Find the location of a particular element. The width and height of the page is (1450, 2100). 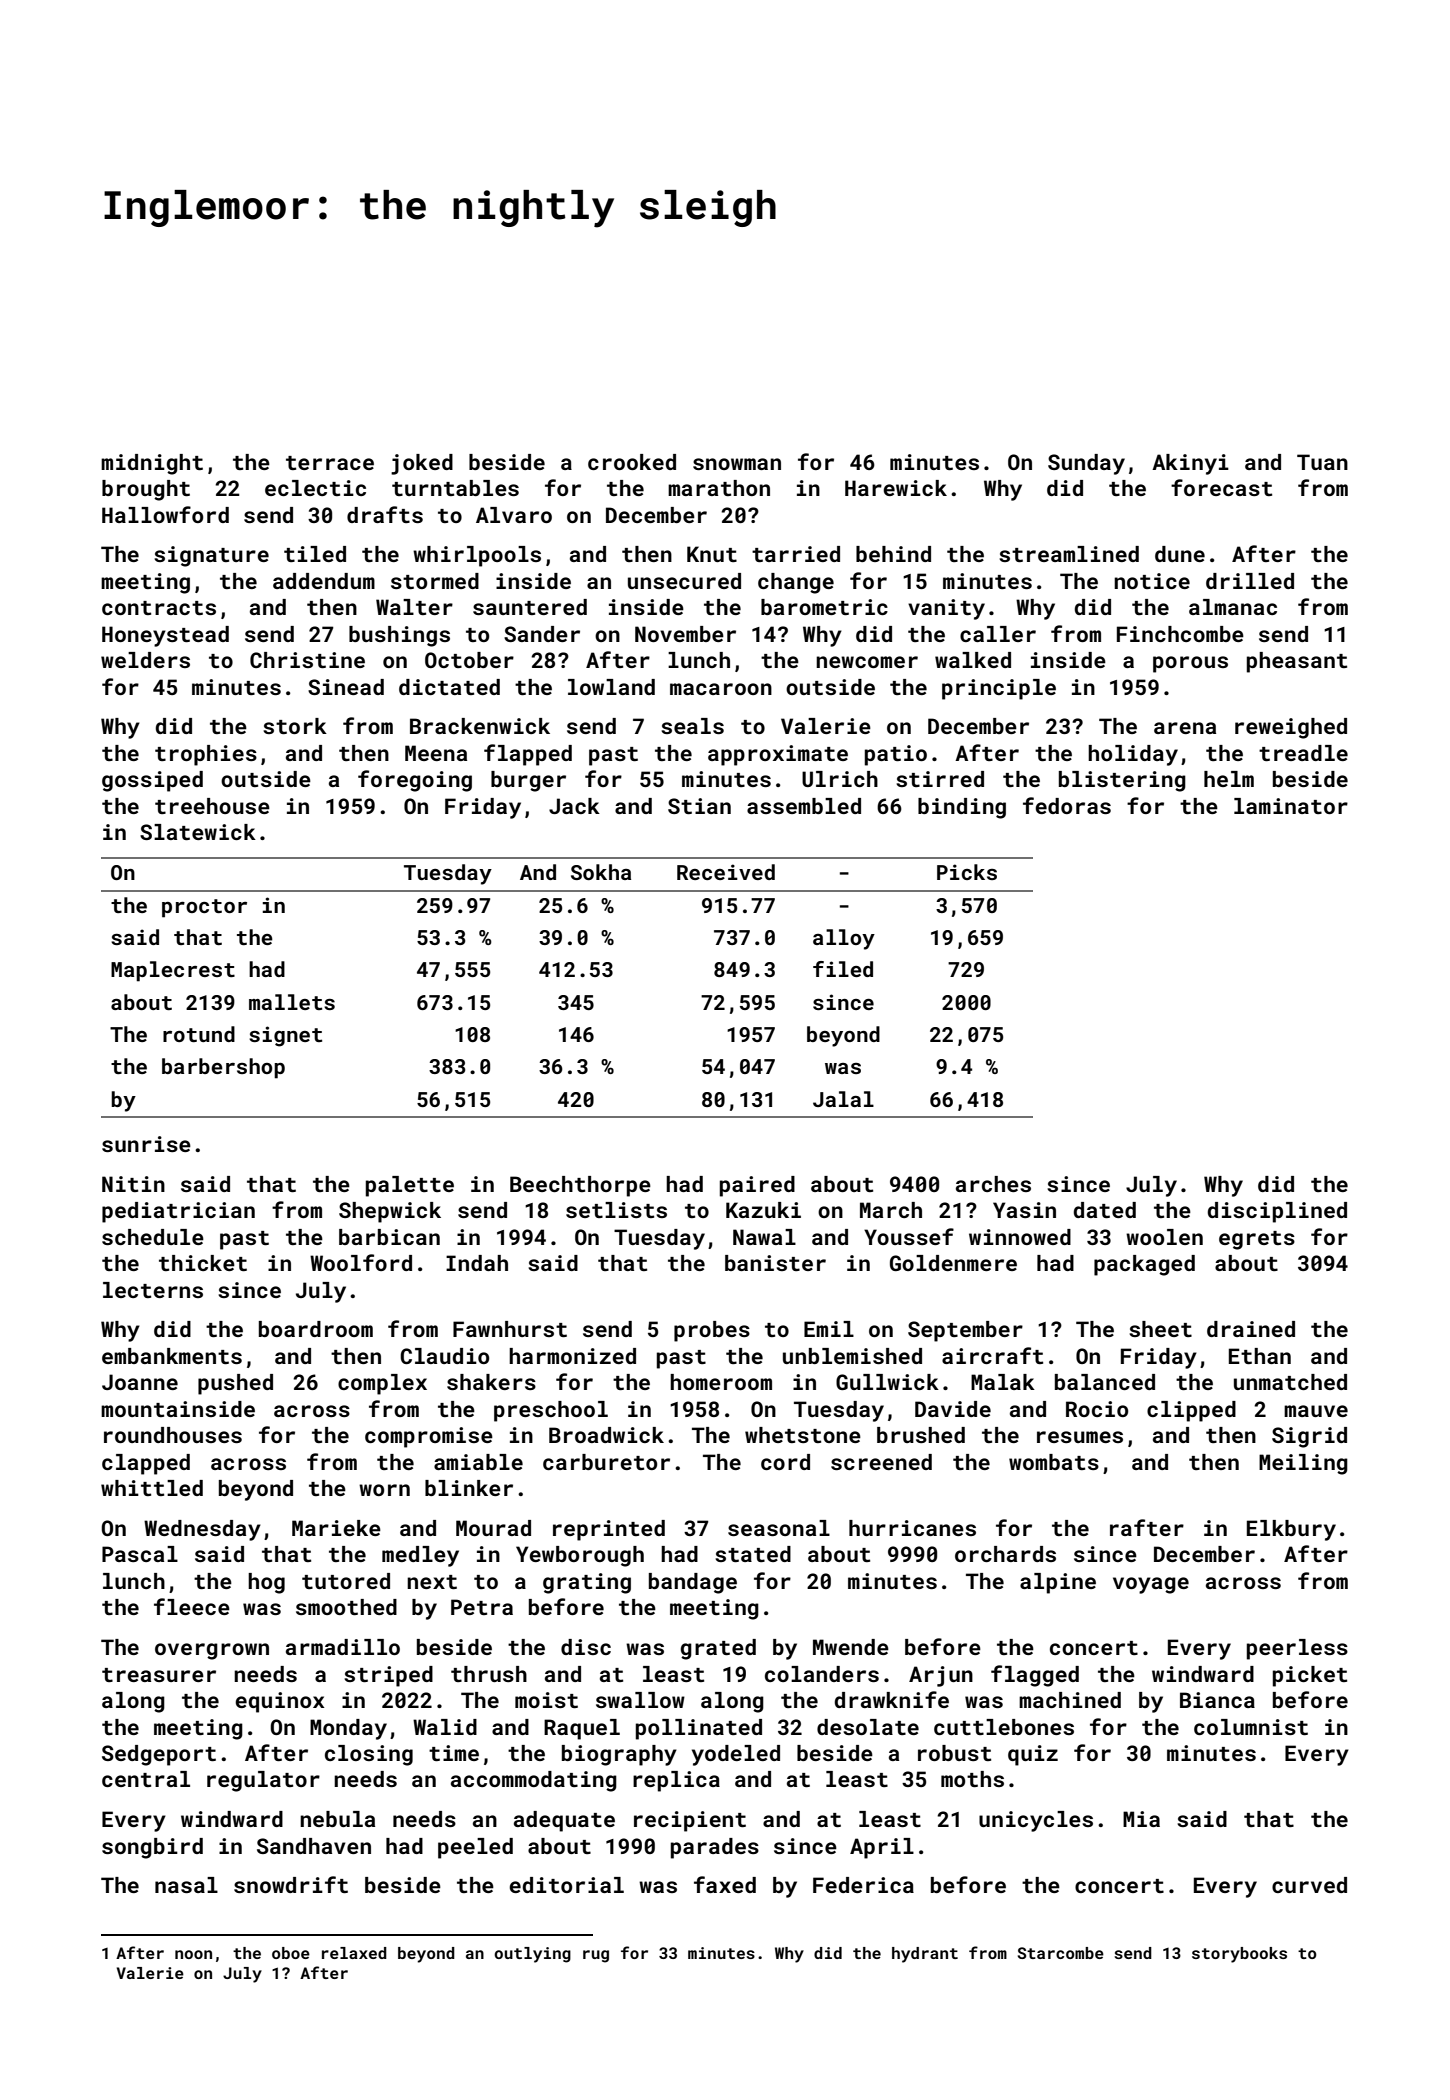

egrets is located at coordinates (1257, 1240).
